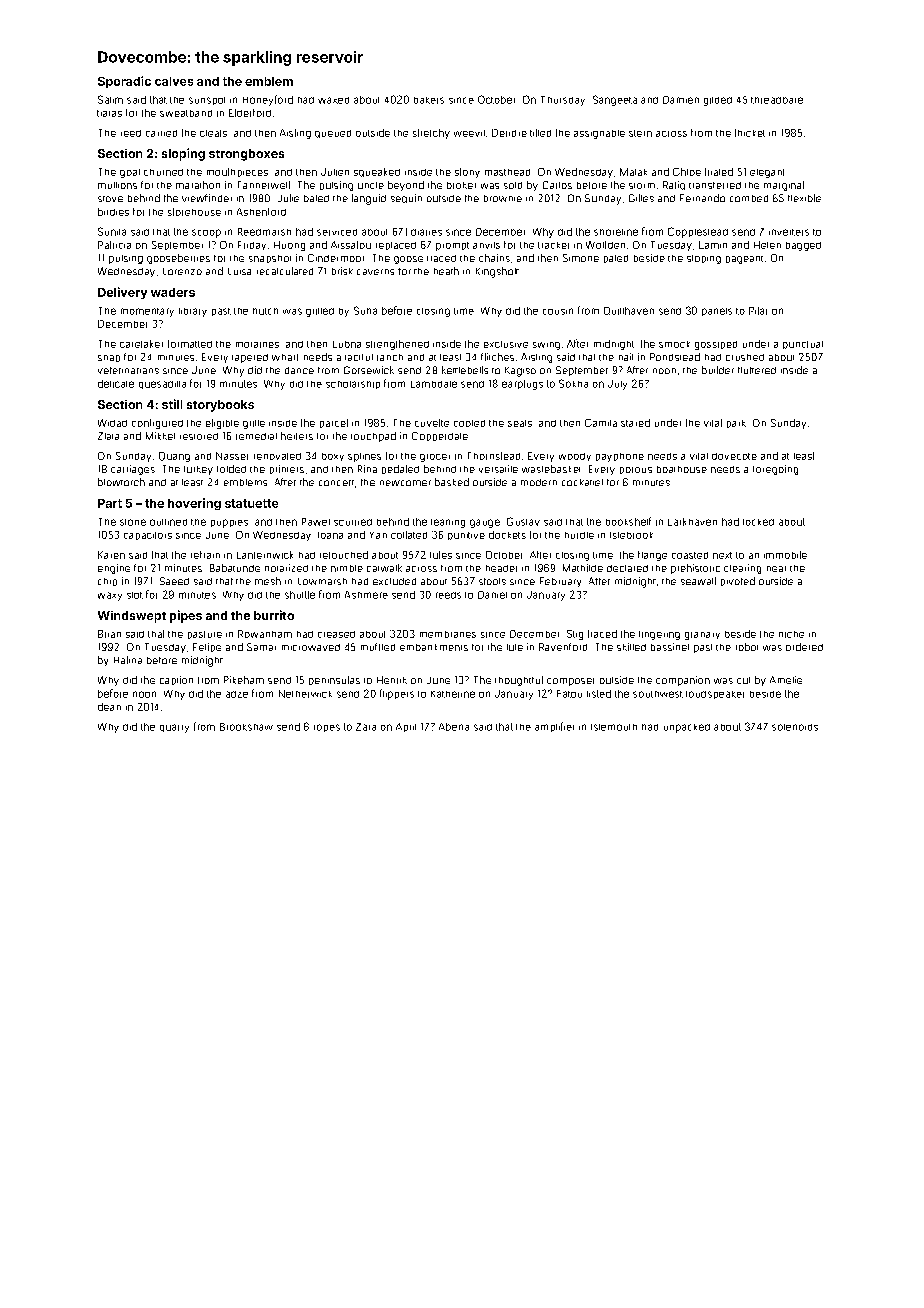 This screenshot has width=924, height=1308. I want to click on Sporadic, so click(124, 82).
